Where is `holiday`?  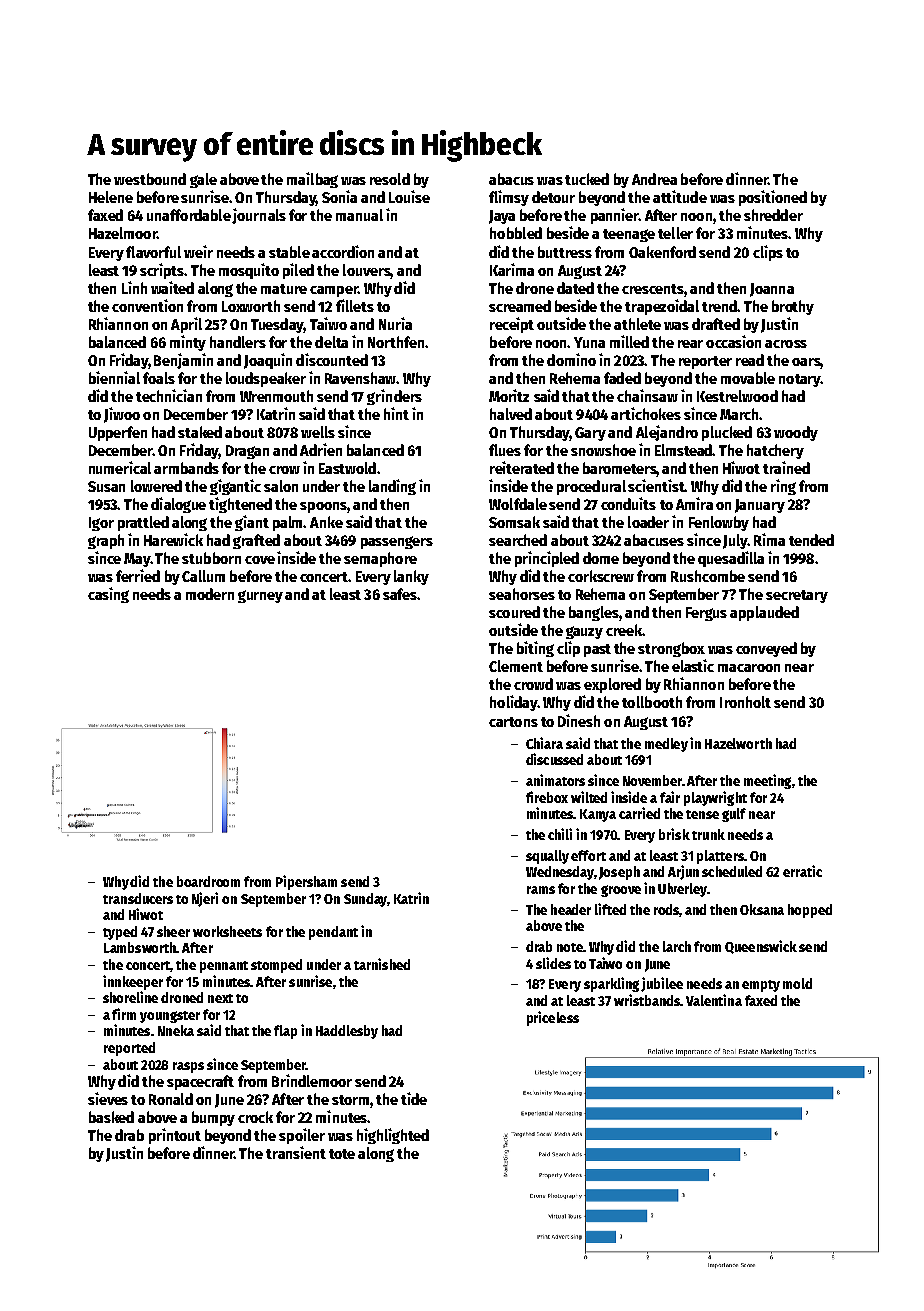
holiday is located at coordinates (513, 703).
